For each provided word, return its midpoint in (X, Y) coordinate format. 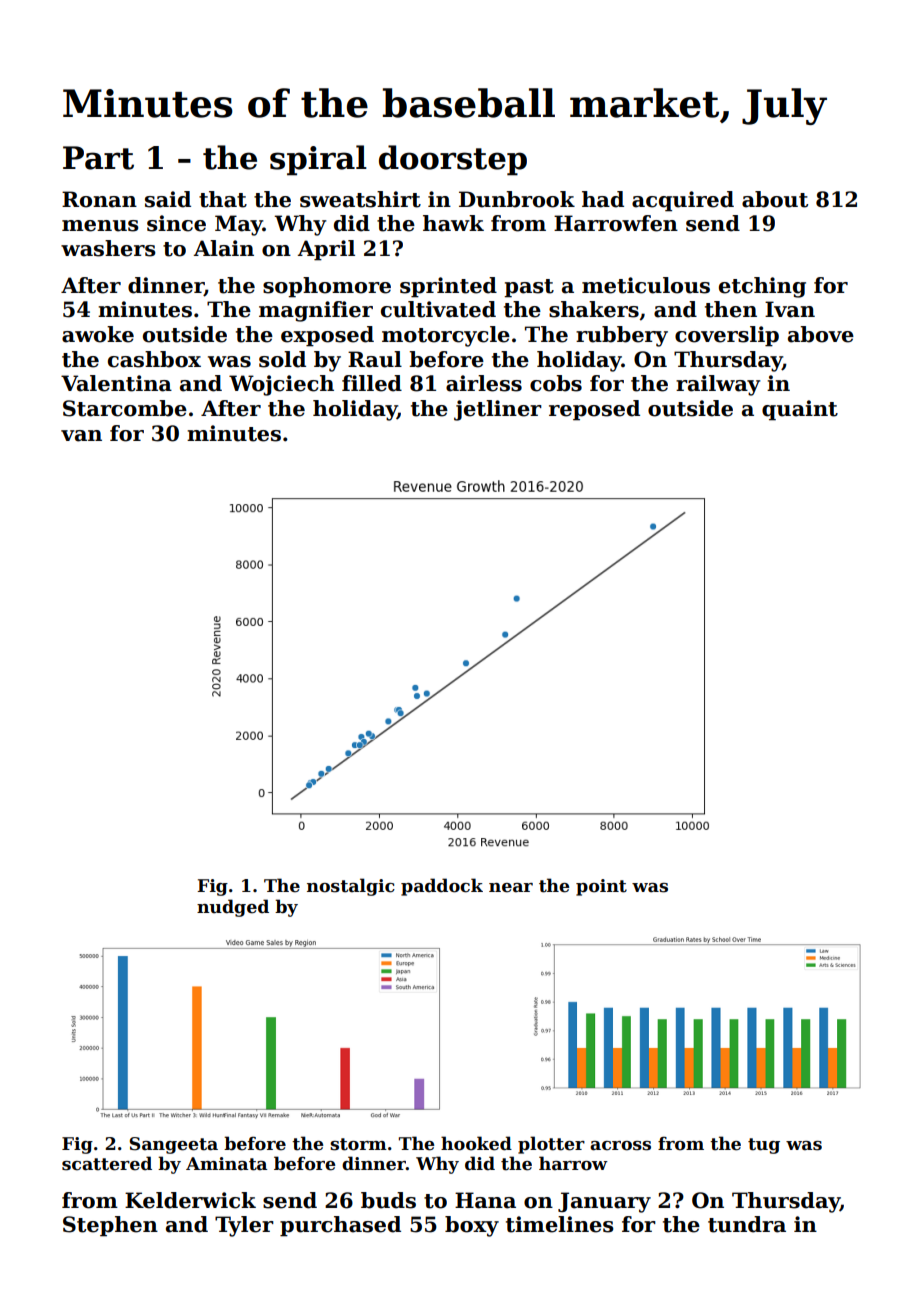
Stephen (110, 1226)
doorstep (453, 160)
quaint (800, 410)
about (775, 199)
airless (484, 383)
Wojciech (281, 385)
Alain (224, 248)
